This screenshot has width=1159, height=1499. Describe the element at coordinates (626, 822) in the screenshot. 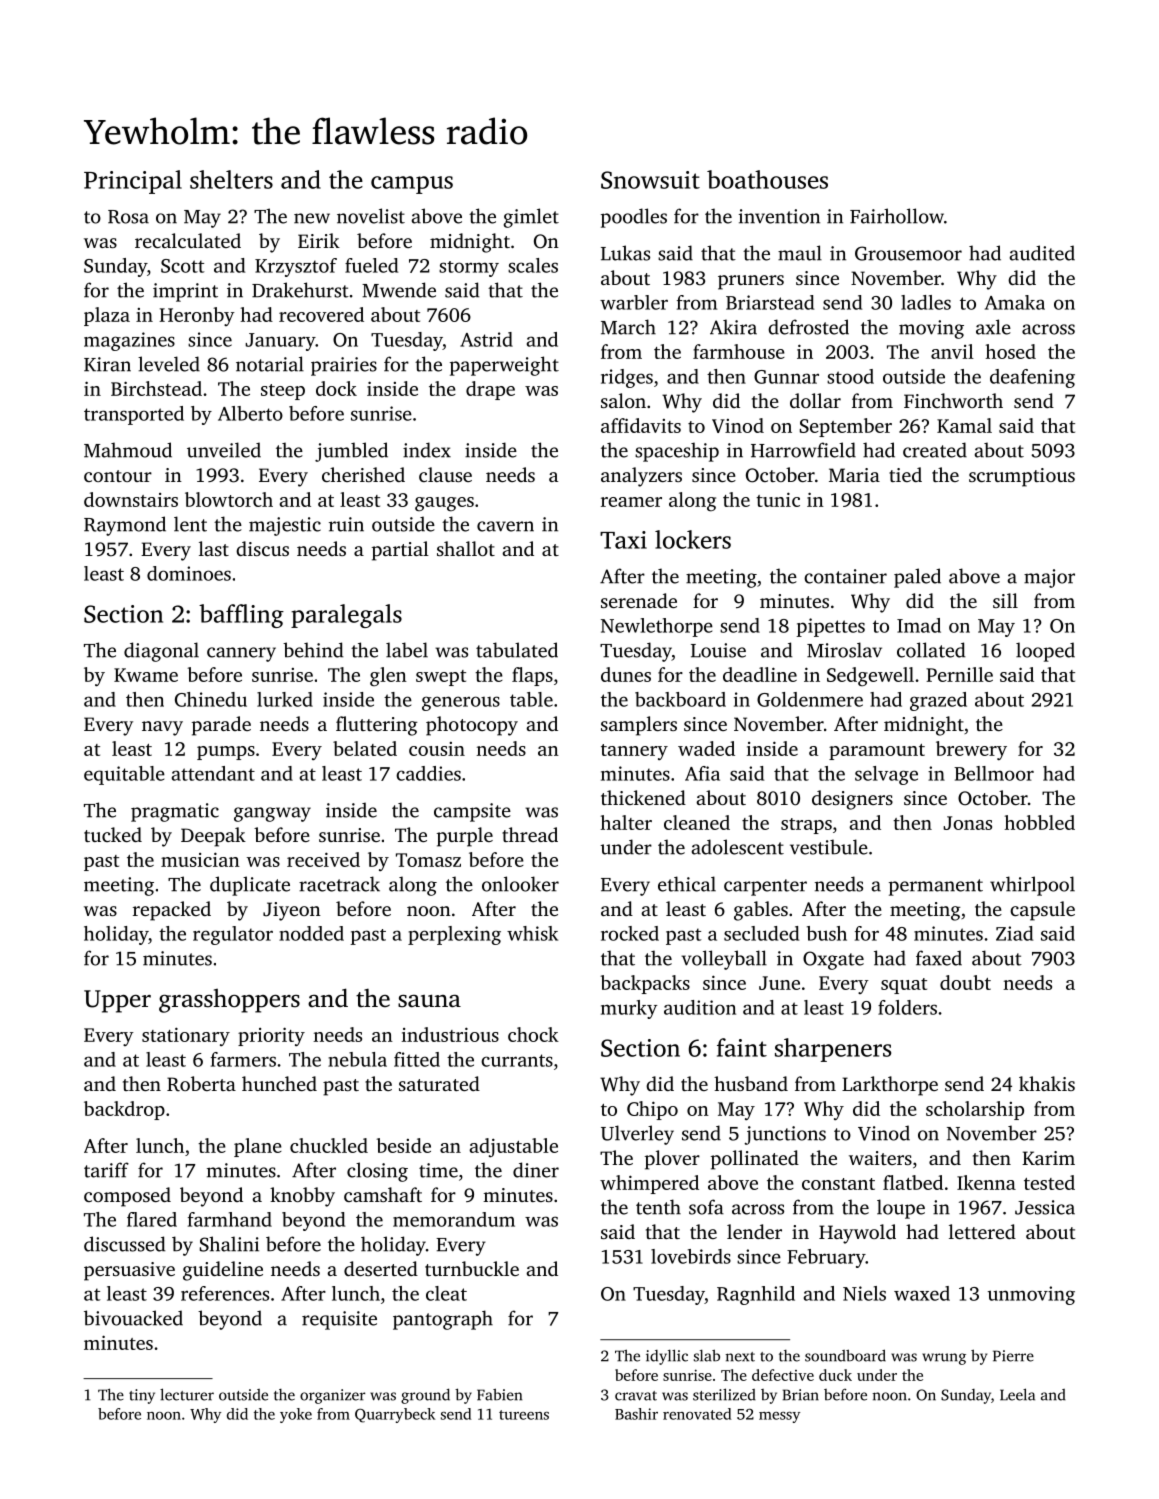

I see `halter` at that location.
